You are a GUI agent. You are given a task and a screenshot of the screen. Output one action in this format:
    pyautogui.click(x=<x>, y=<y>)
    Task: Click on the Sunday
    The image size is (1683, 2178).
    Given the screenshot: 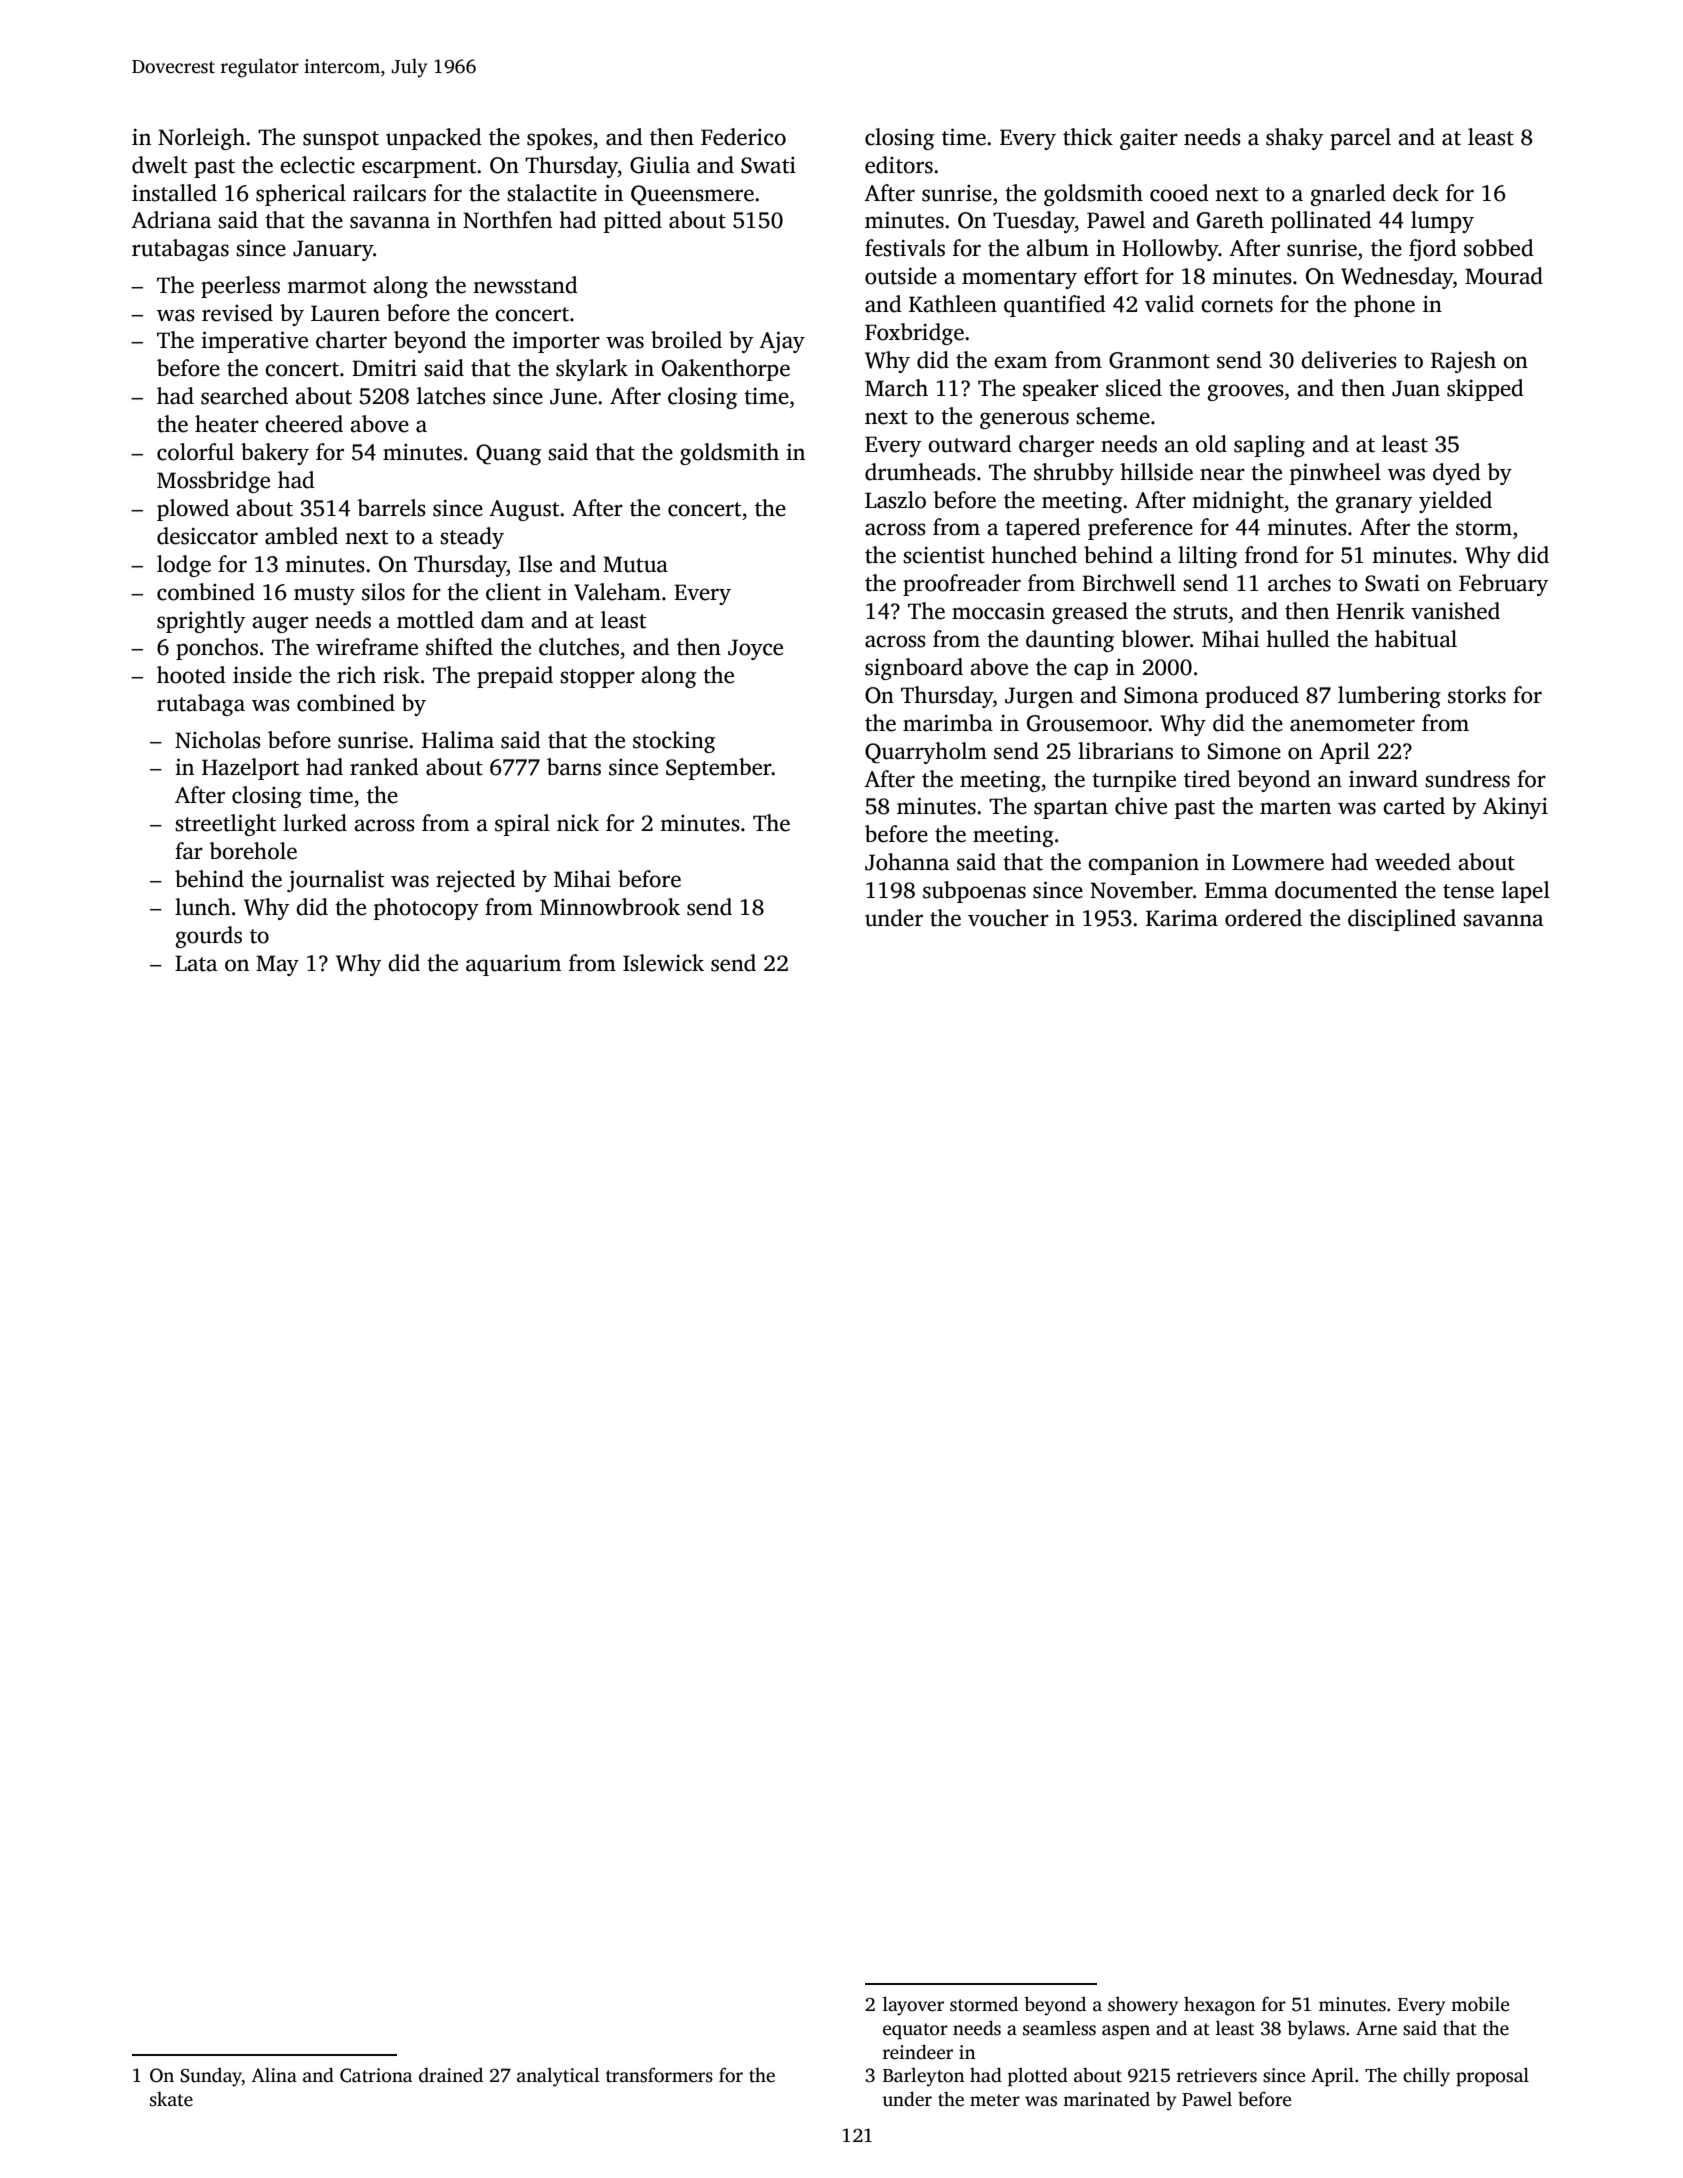 What is the action you would take?
    pyautogui.click(x=211, y=2077)
